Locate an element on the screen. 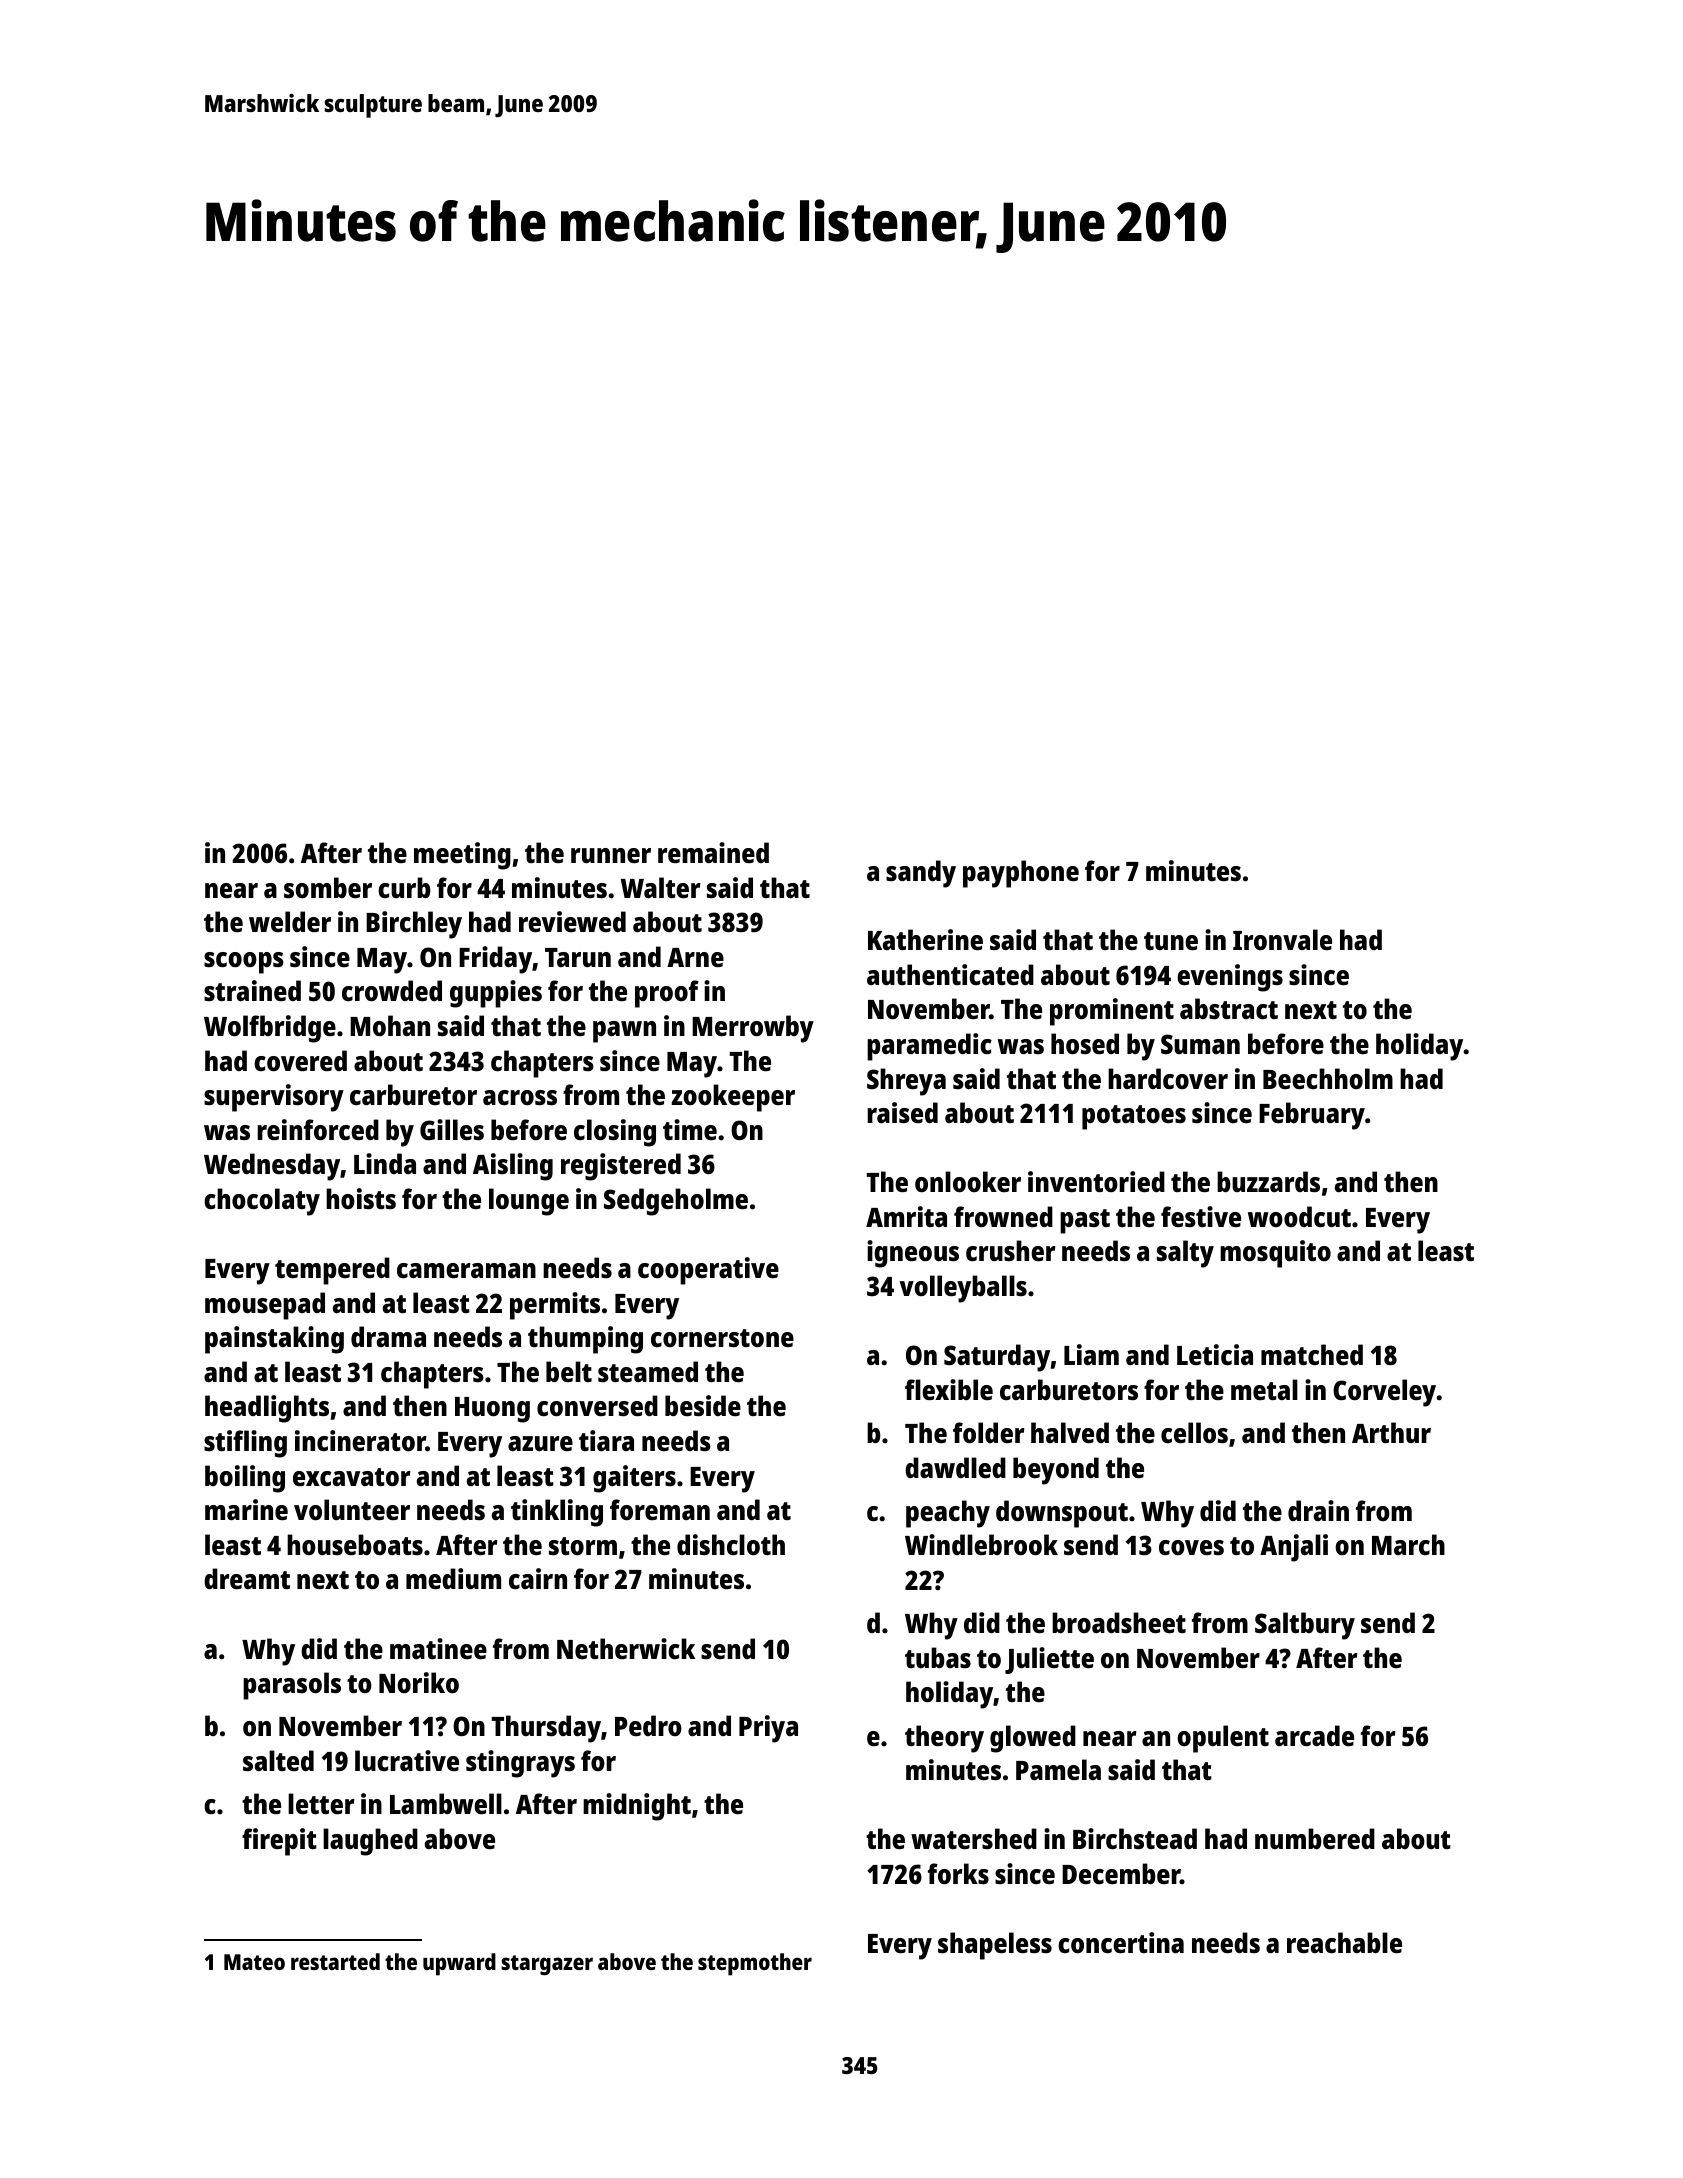  Saltbury is located at coordinates (1305, 1626).
